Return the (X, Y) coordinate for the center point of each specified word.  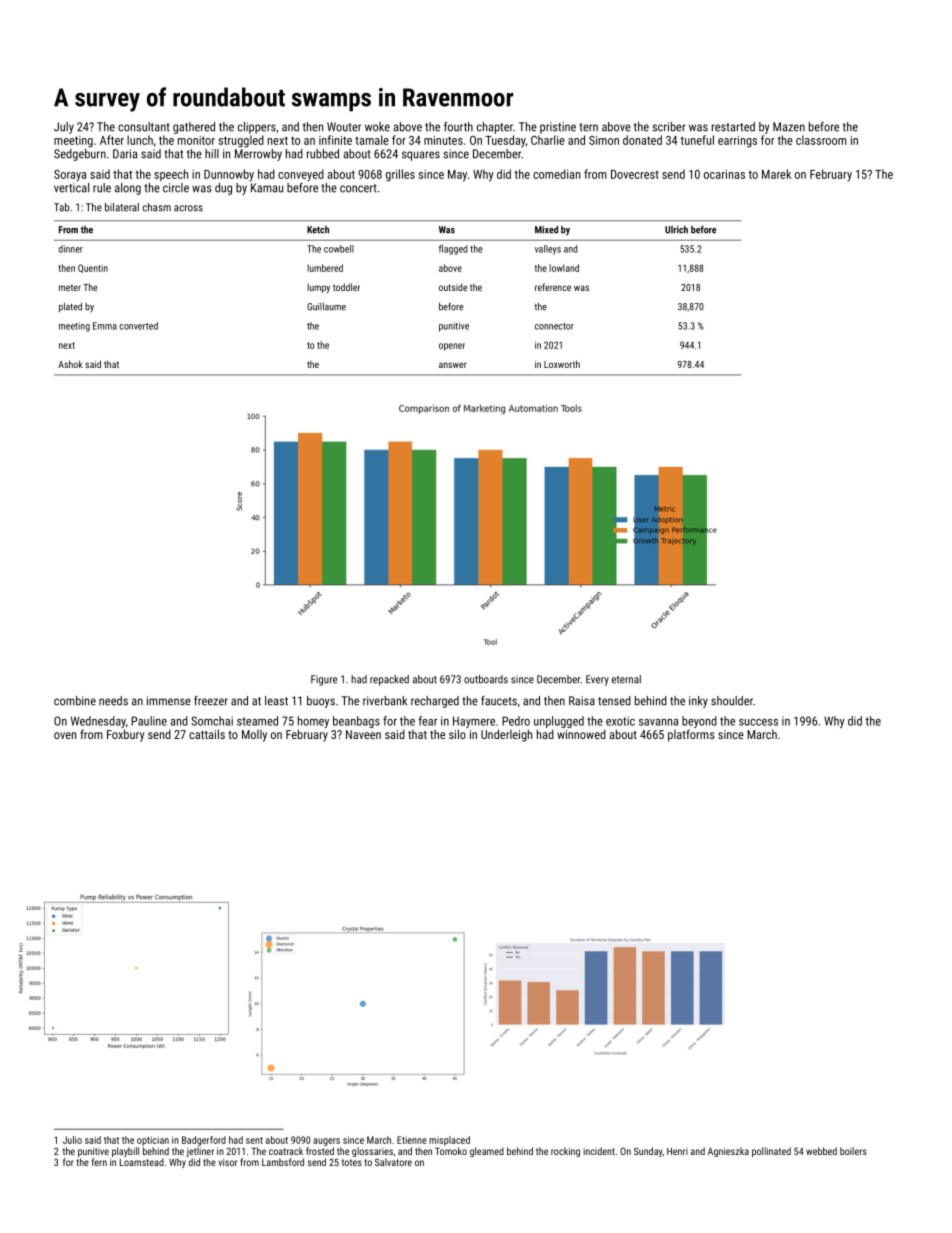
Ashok (70, 364)
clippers (257, 128)
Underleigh (506, 735)
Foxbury (125, 735)
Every (597, 680)
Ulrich (676, 230)
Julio (72, 1140)
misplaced (449, 1141)
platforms (691, 735)
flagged (453, 250)
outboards (486, 679)
